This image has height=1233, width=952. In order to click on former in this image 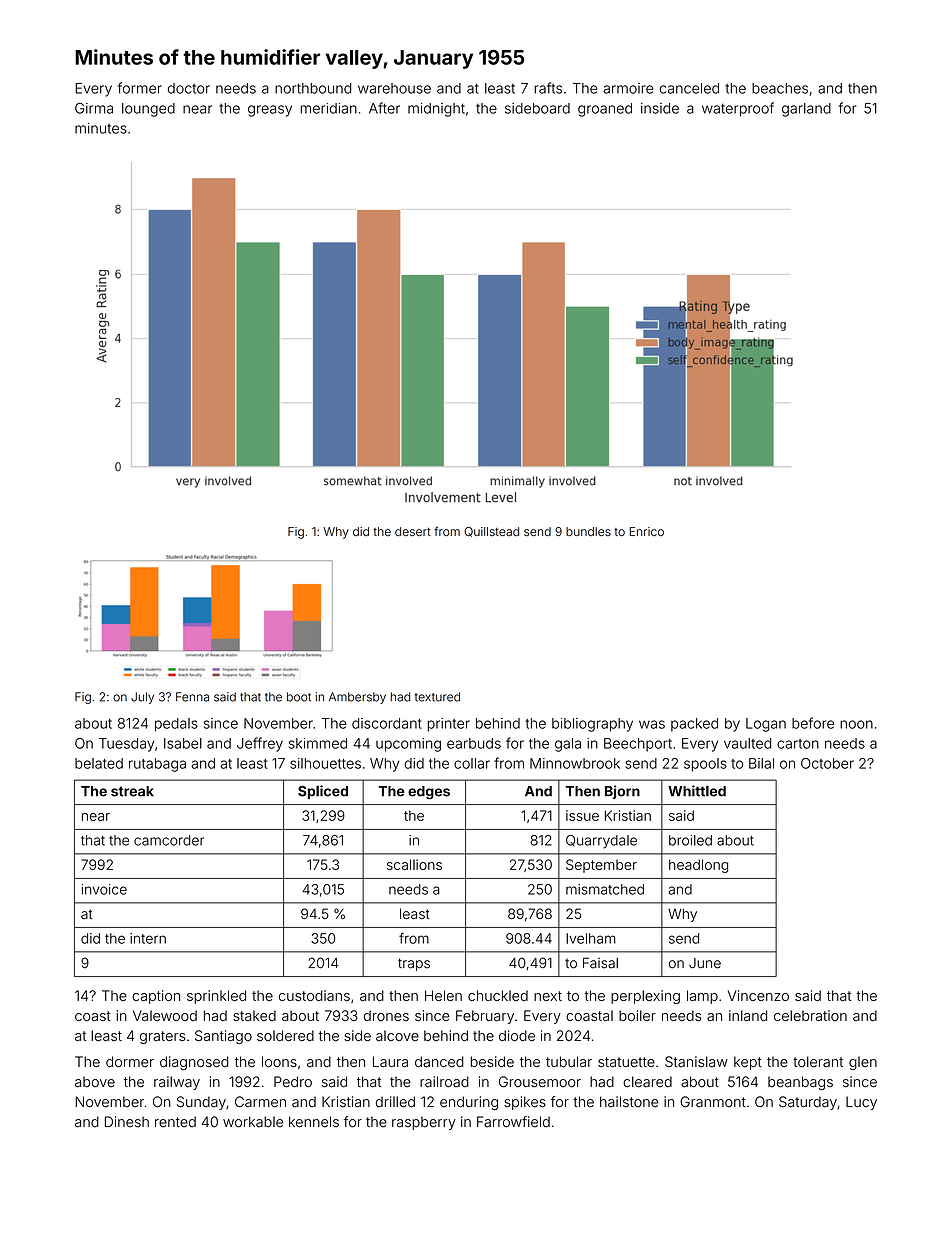, I will do `click(140, 88)`.
